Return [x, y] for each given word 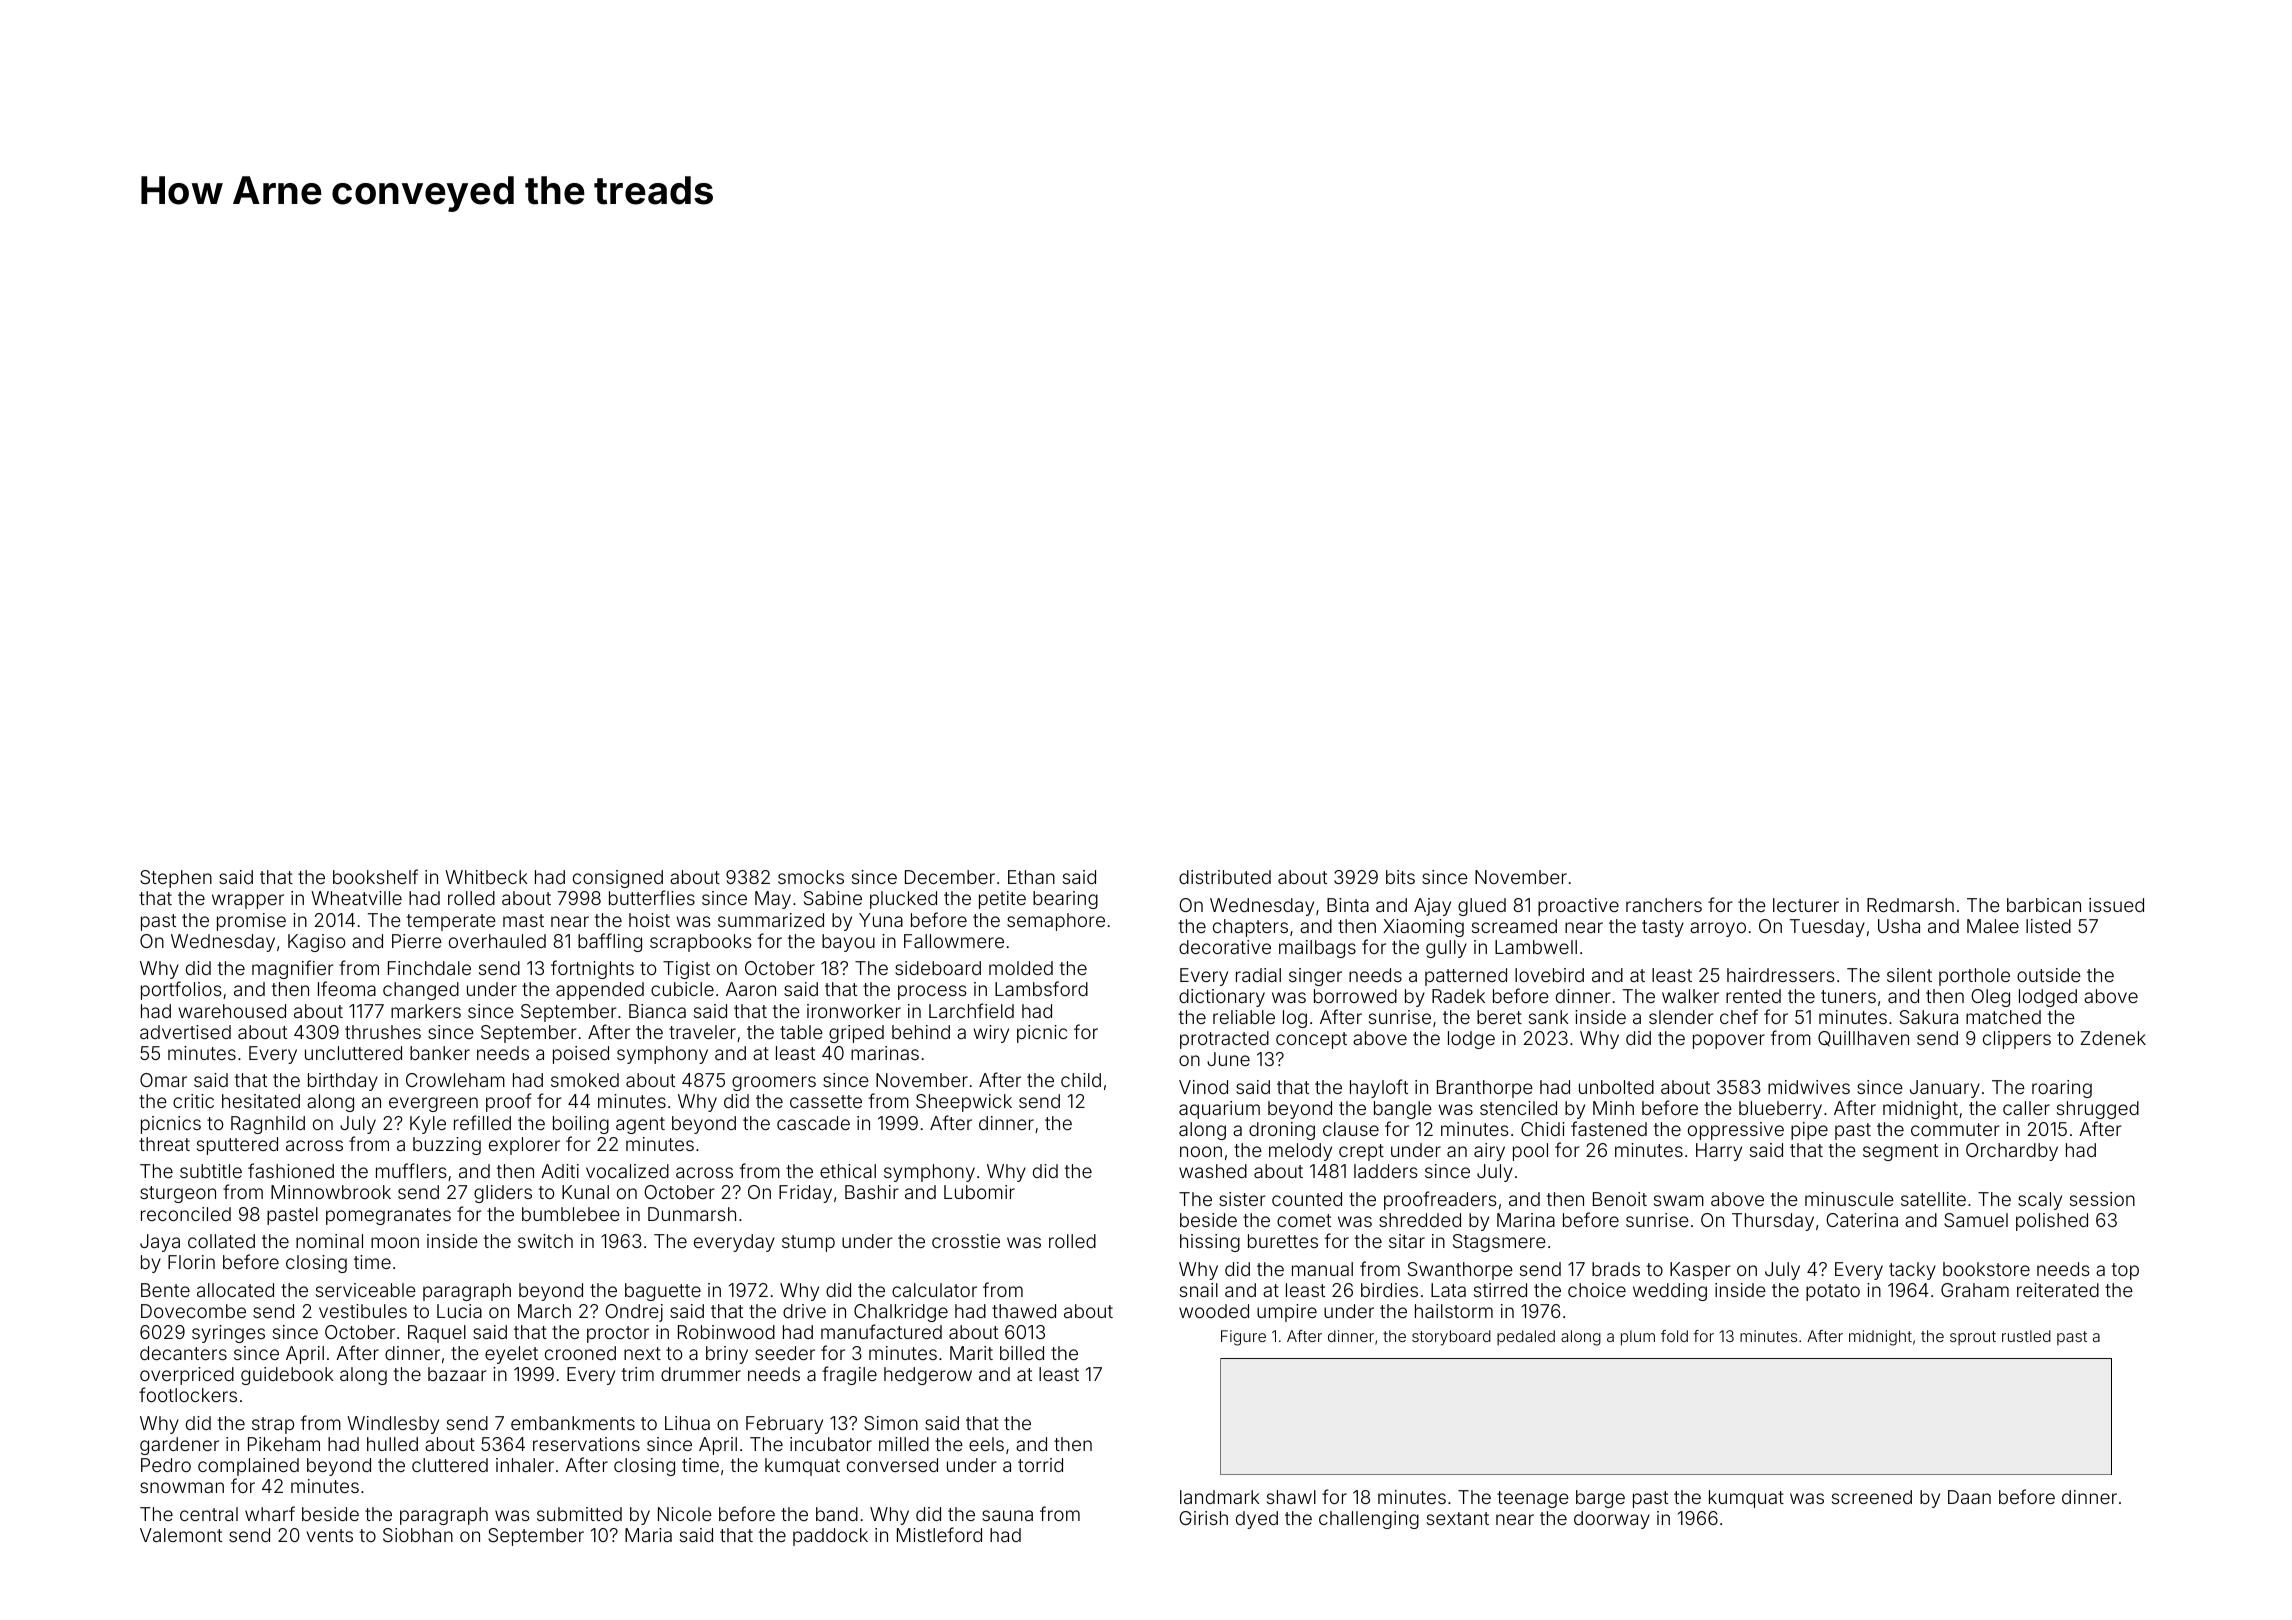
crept [1361, 1152]
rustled [2026, 1336]
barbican [2044, 905]
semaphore [1056, 922]
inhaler [525, 1465]
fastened [1609, 1128]
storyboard [1451, 1338]
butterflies [652, 897]
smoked [585, 1080]
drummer [701, 1374]
